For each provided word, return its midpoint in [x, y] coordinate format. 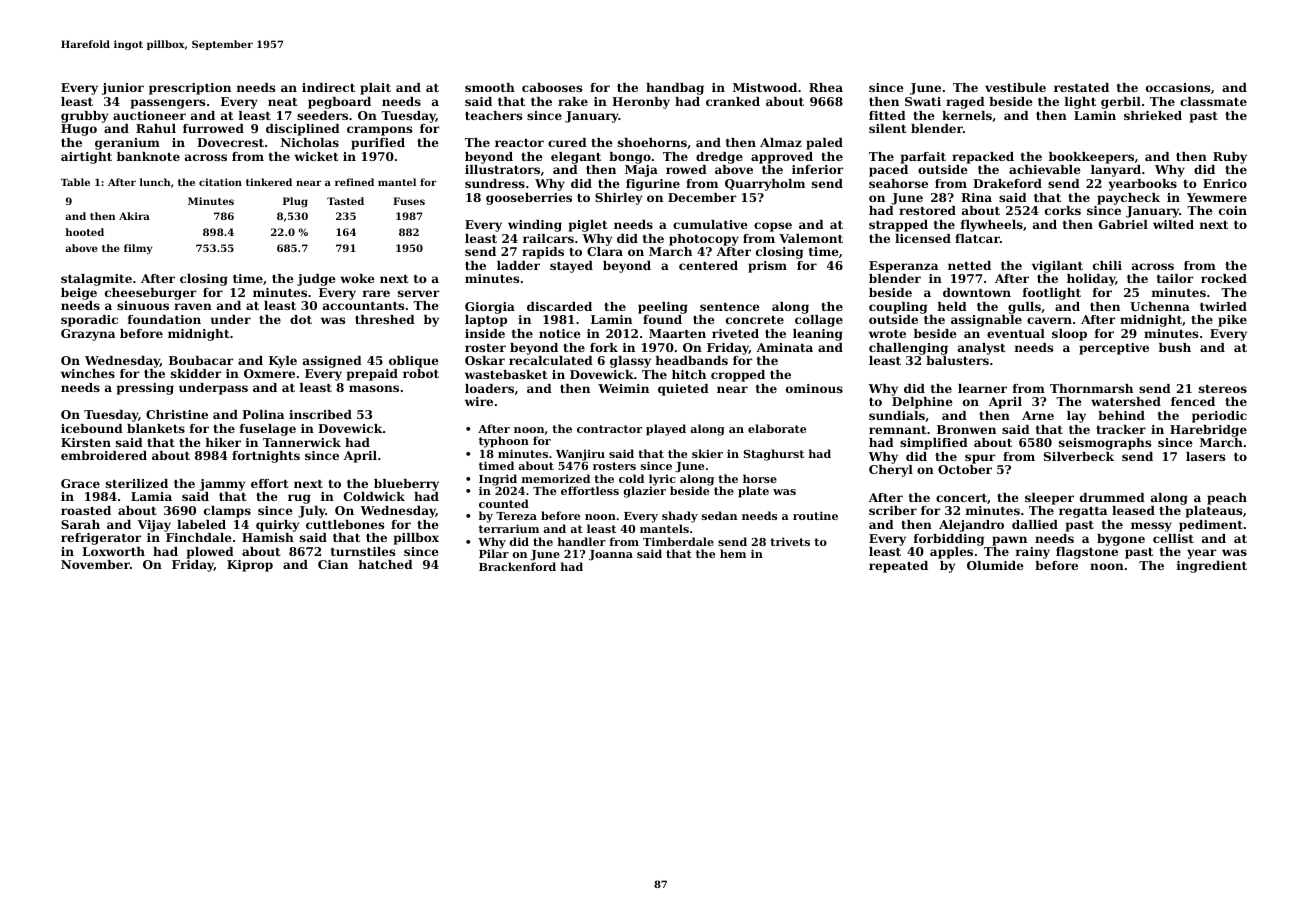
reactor [519, 143]
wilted [1173, 224]
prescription [190, 89]
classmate [1213, 101]
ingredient [1212, 567]
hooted [84, 232]
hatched [386, 564]
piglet [588, 226]
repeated [898, 567]
